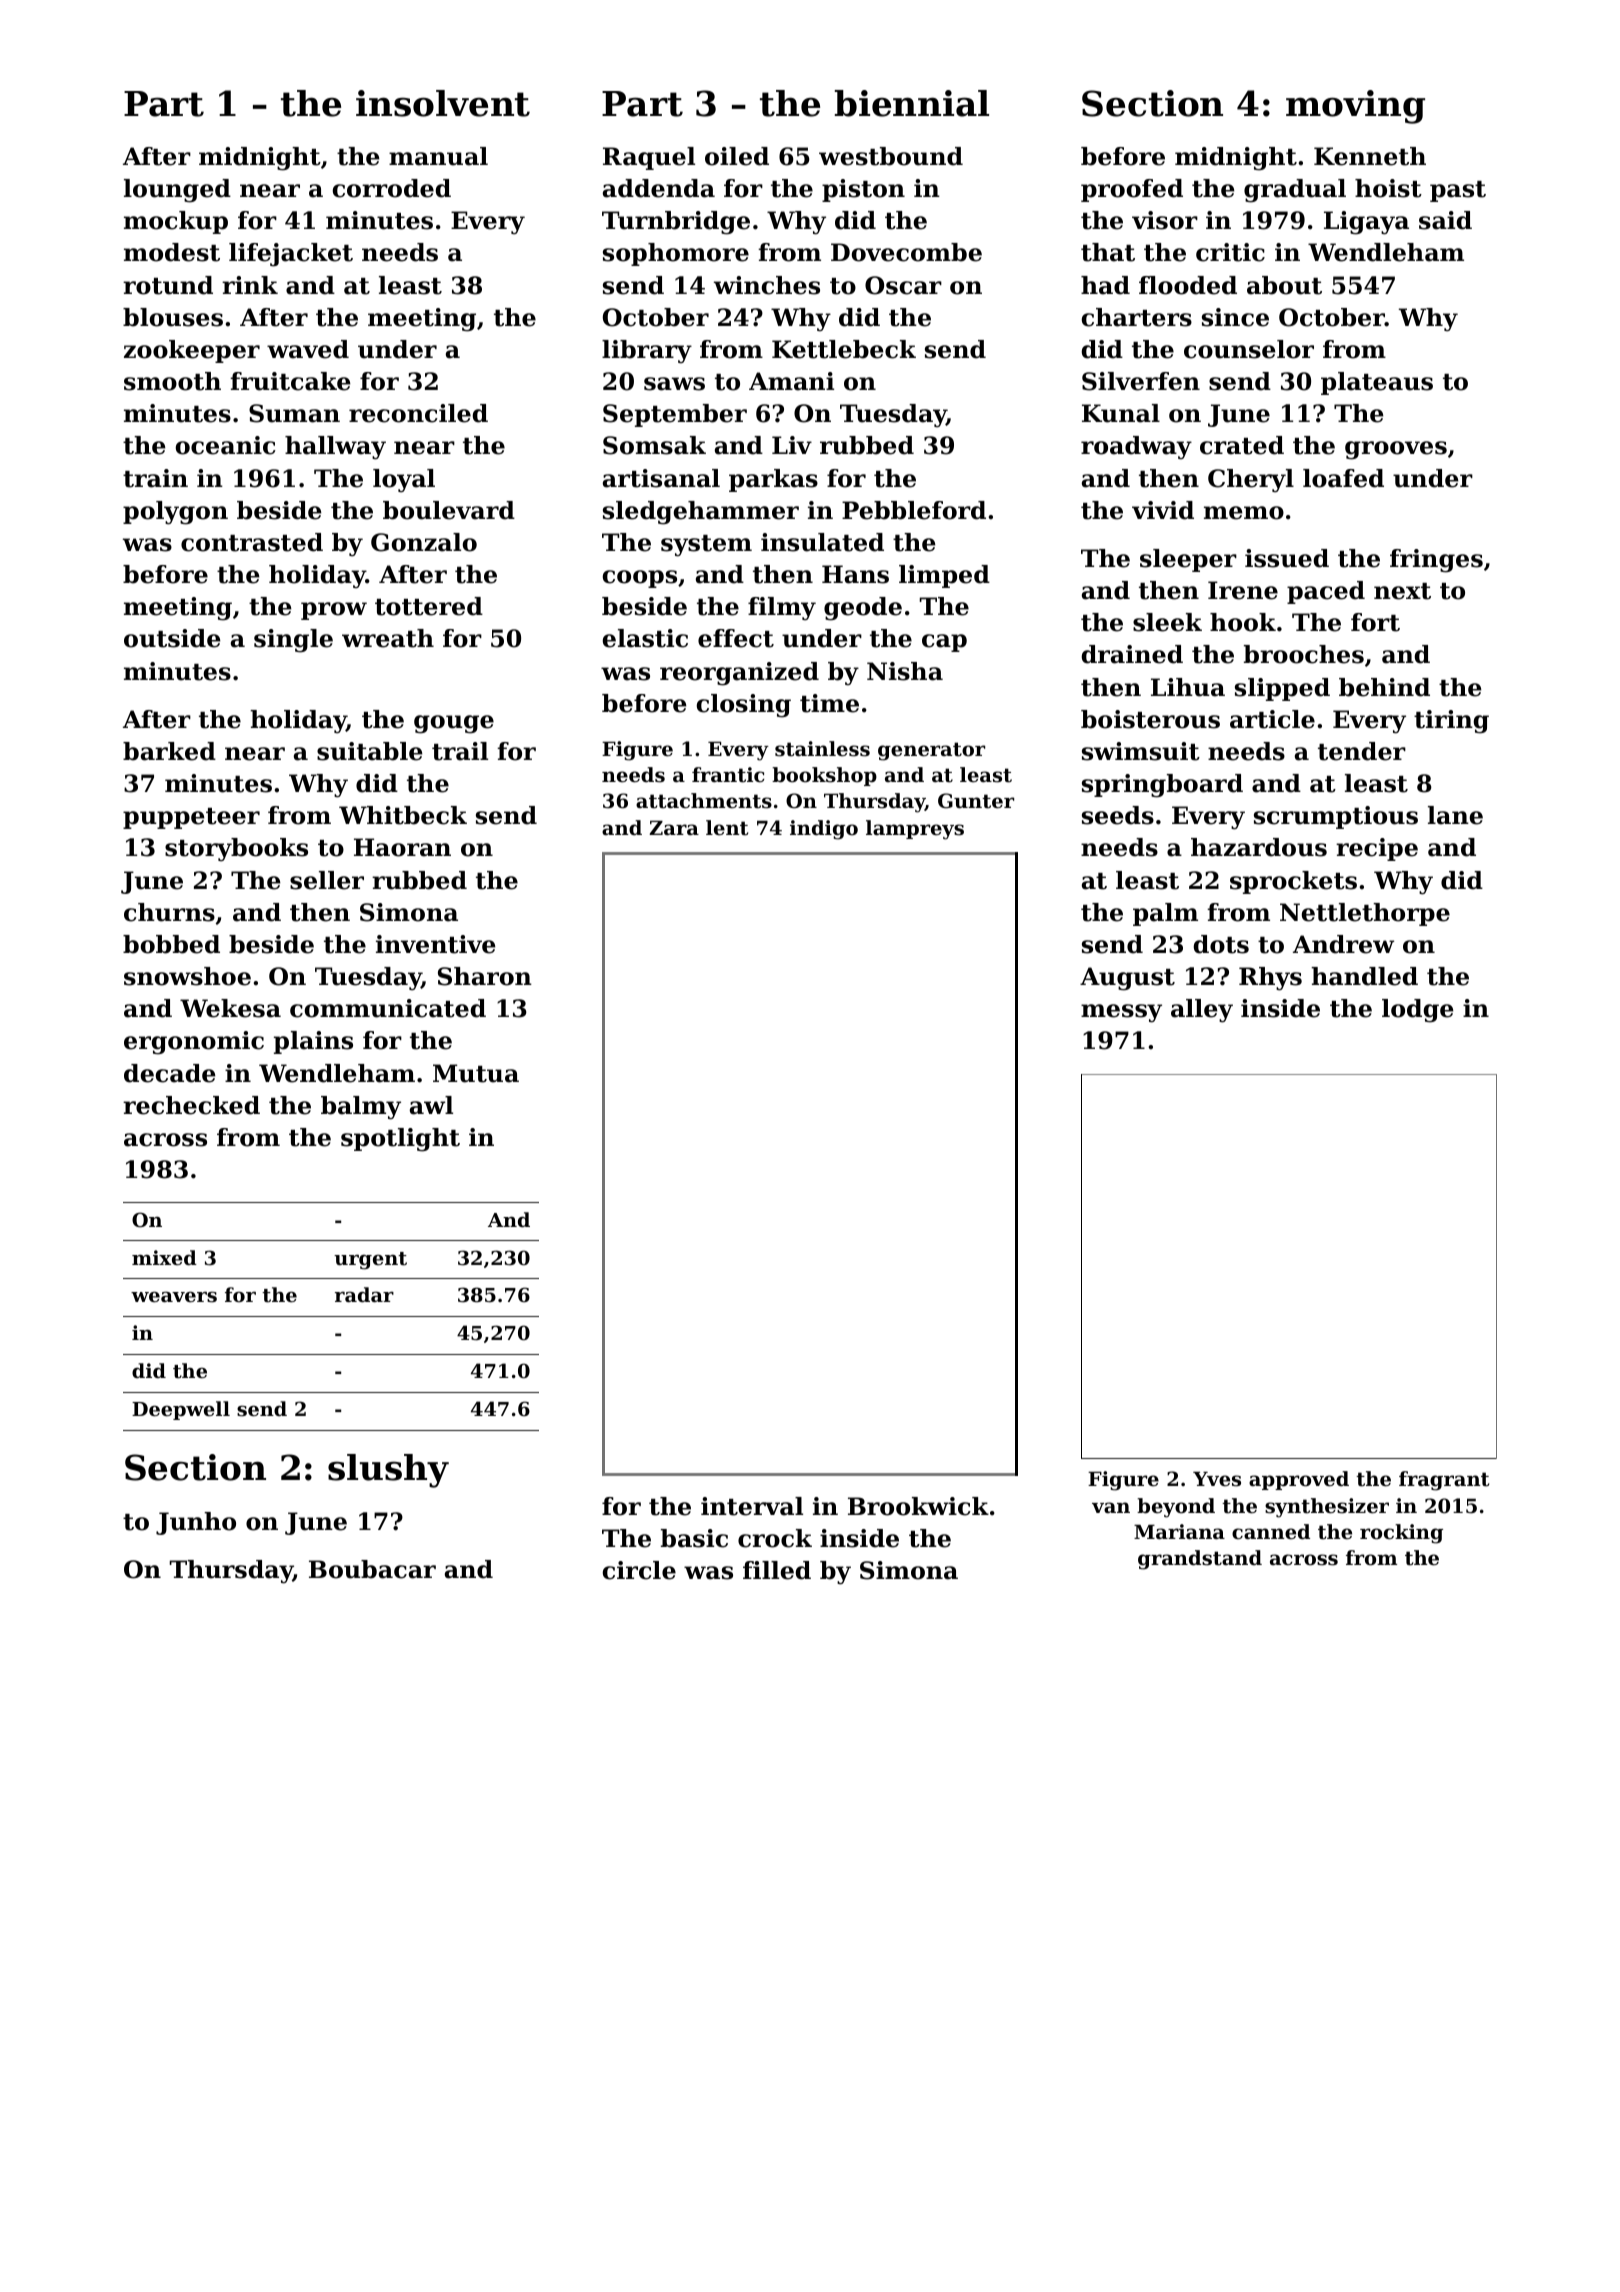  What do you see at coordinates (1121, 1013) in the screenshot?
I see `messy` at bounding box center [1121, 1013].
